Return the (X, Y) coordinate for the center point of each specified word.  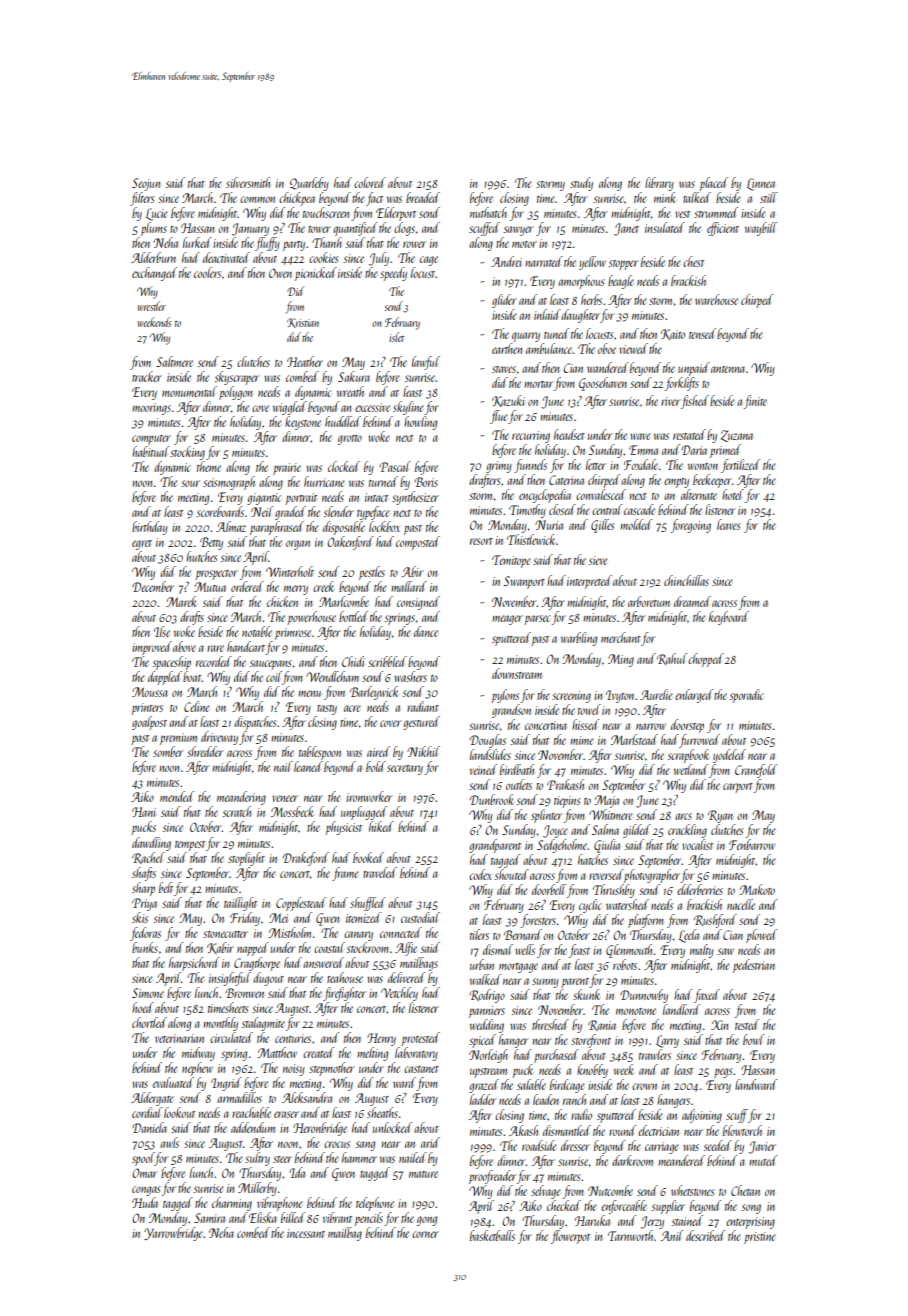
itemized (363, 917)
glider (504, 301)
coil (274, 676)
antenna (728, 369)
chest (693, 261)
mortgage (518, 968)
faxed (707, 996)
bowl (753, 1039)
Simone (148, 993)
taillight (240, 904)
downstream (517, 673)
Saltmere (174, 361)
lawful (426, 363)
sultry (257, 1159)
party (294, 246)
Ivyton (621, 696)
